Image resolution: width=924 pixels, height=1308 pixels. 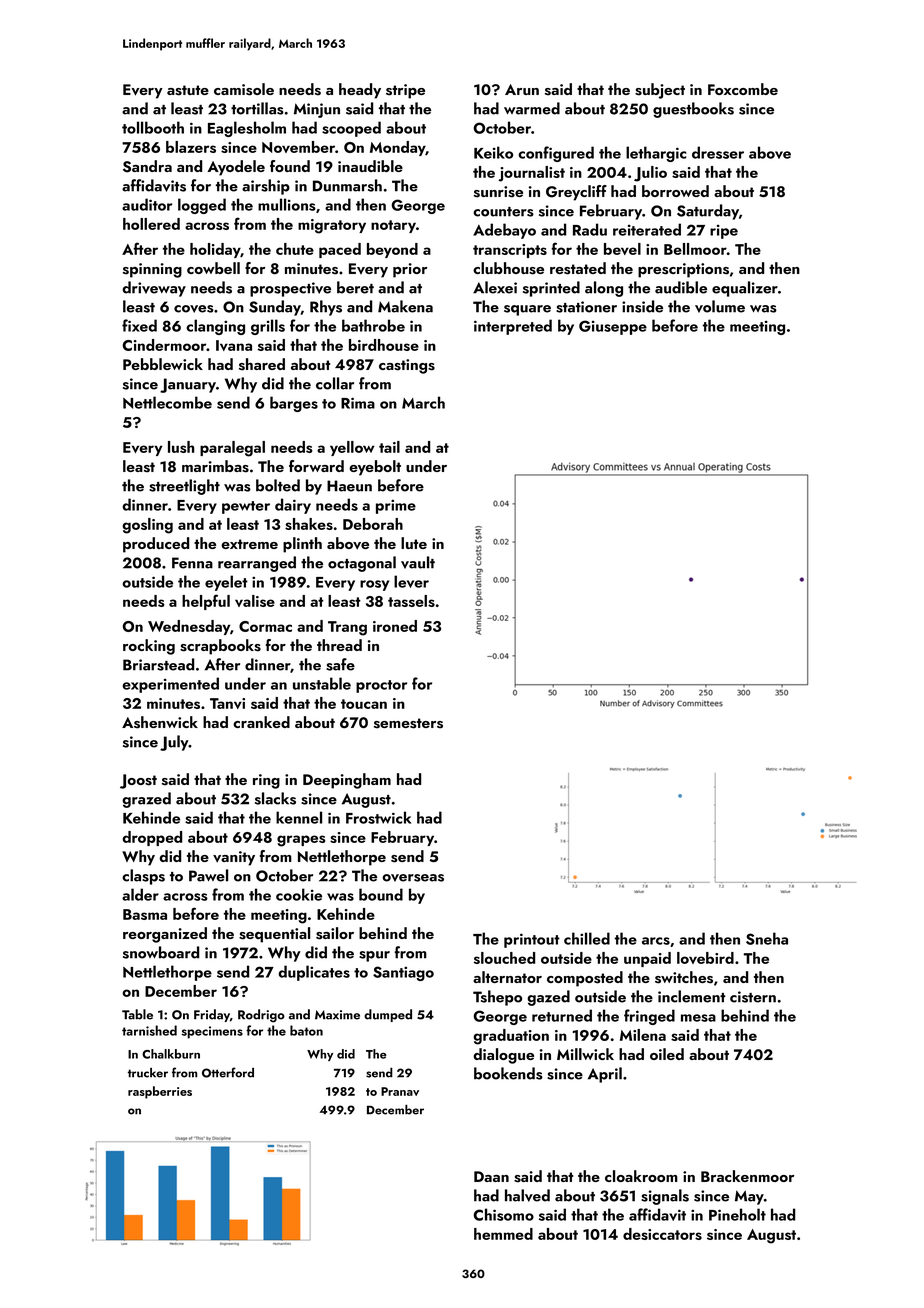 I want to click on lute, so click(x=414, y=543).
